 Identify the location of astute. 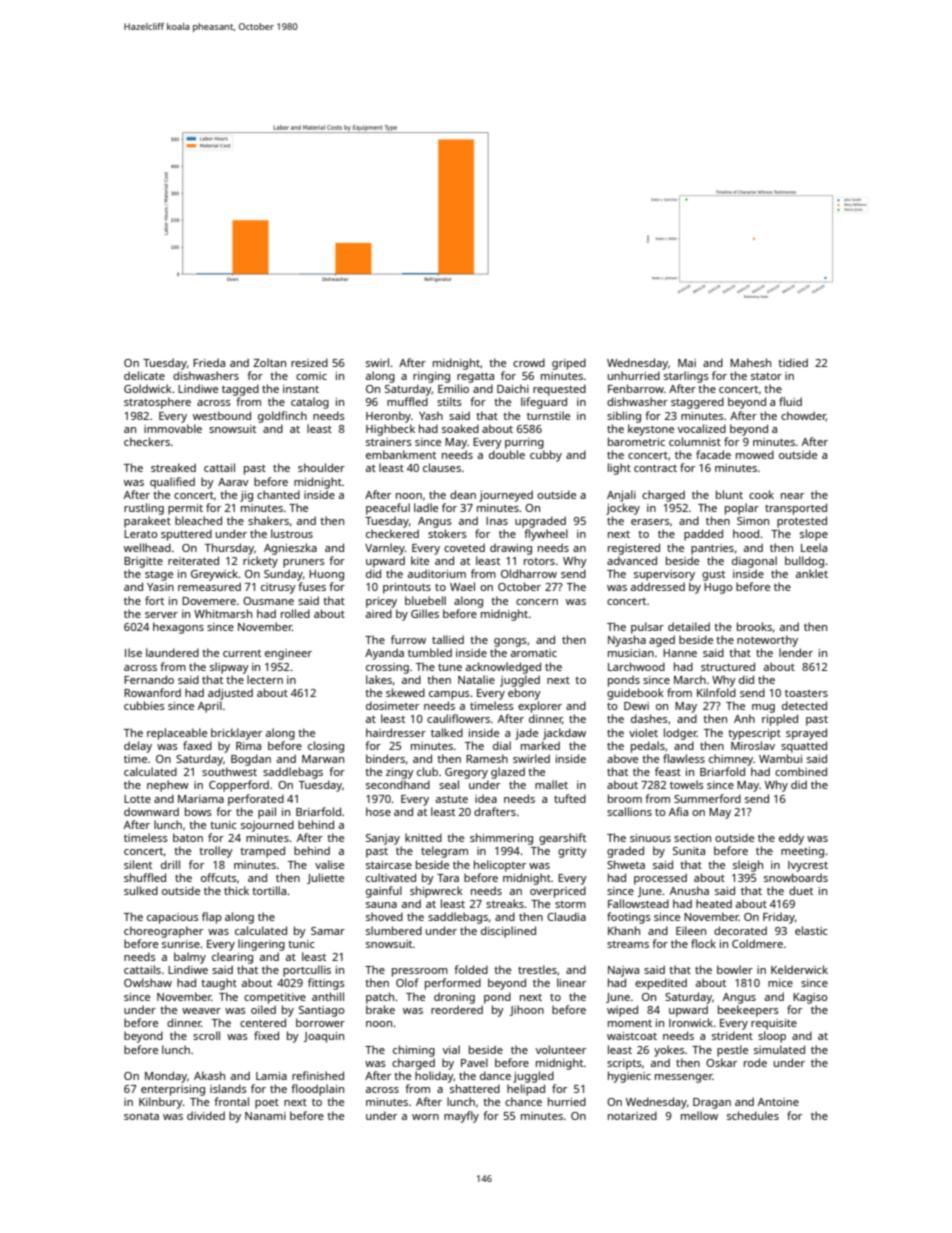
(452, 799).
